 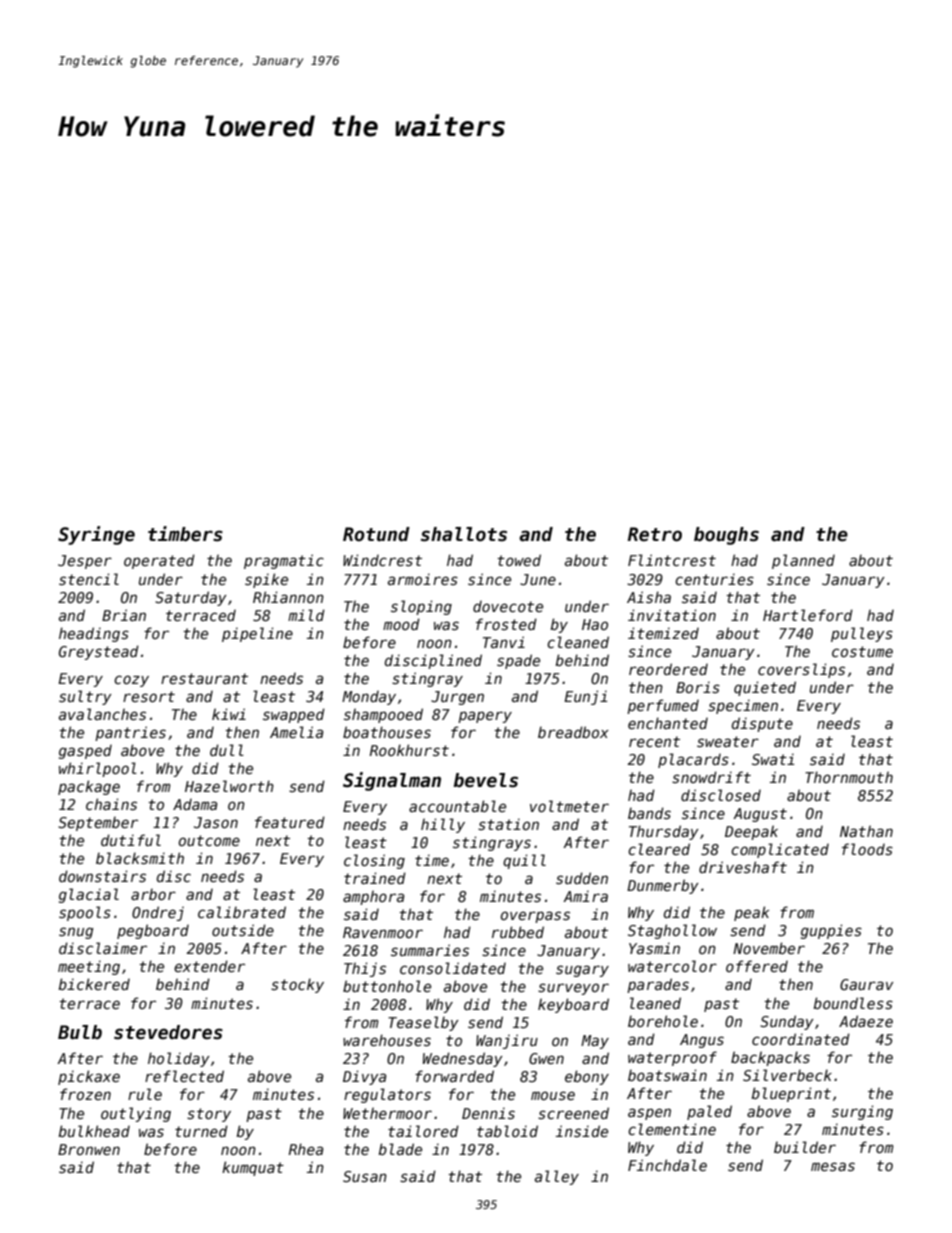 I want to click on bevels, so click(x=486, y=780).
